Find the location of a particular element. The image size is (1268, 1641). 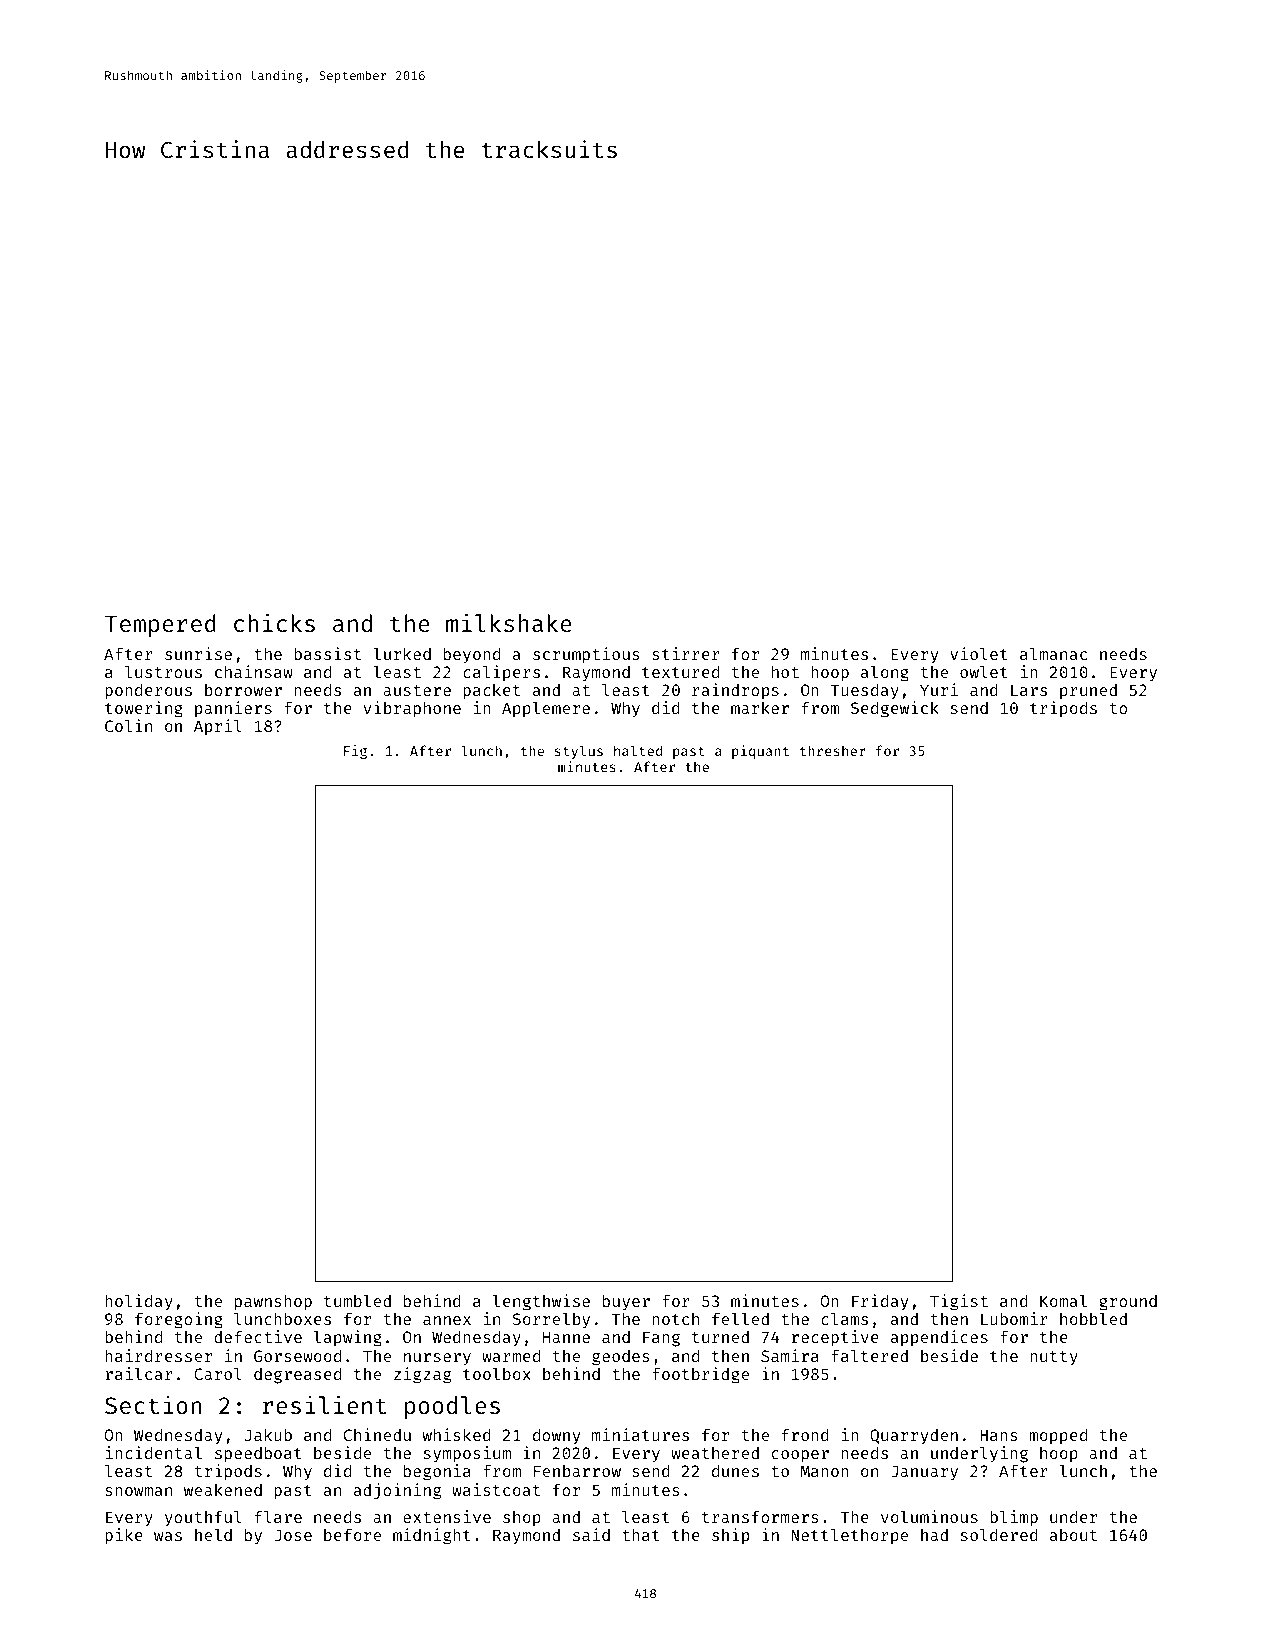

midnight is located at coordinates (432, 1536).
